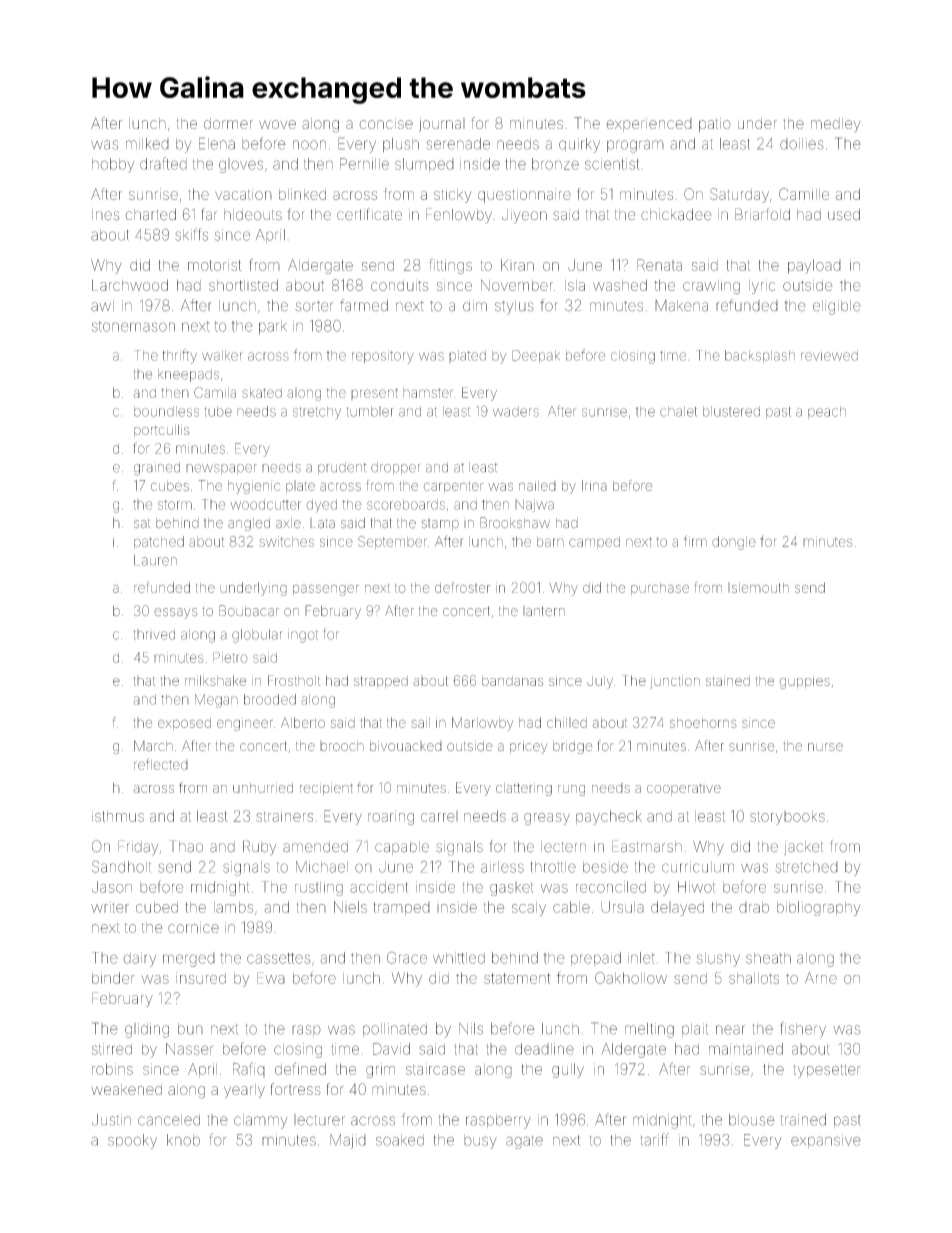 Image resolution: width=952 pixels, height=1233 pixels. What do you see at coordinates (186, 846) in the page?
I see `Thao` at bounding box center [186, 846].
